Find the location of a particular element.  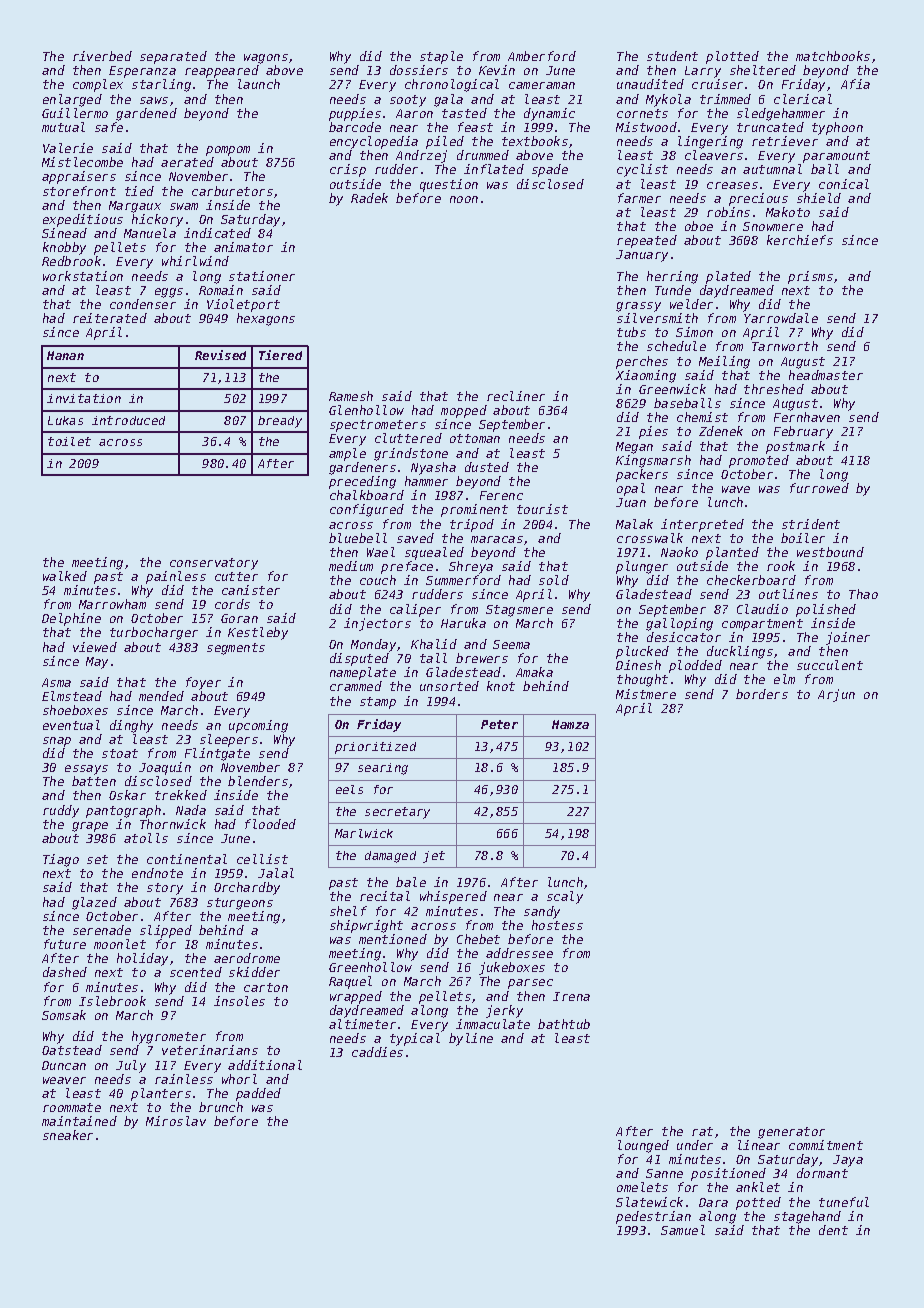

Stagsmere is located at coordinates (519, 611).
